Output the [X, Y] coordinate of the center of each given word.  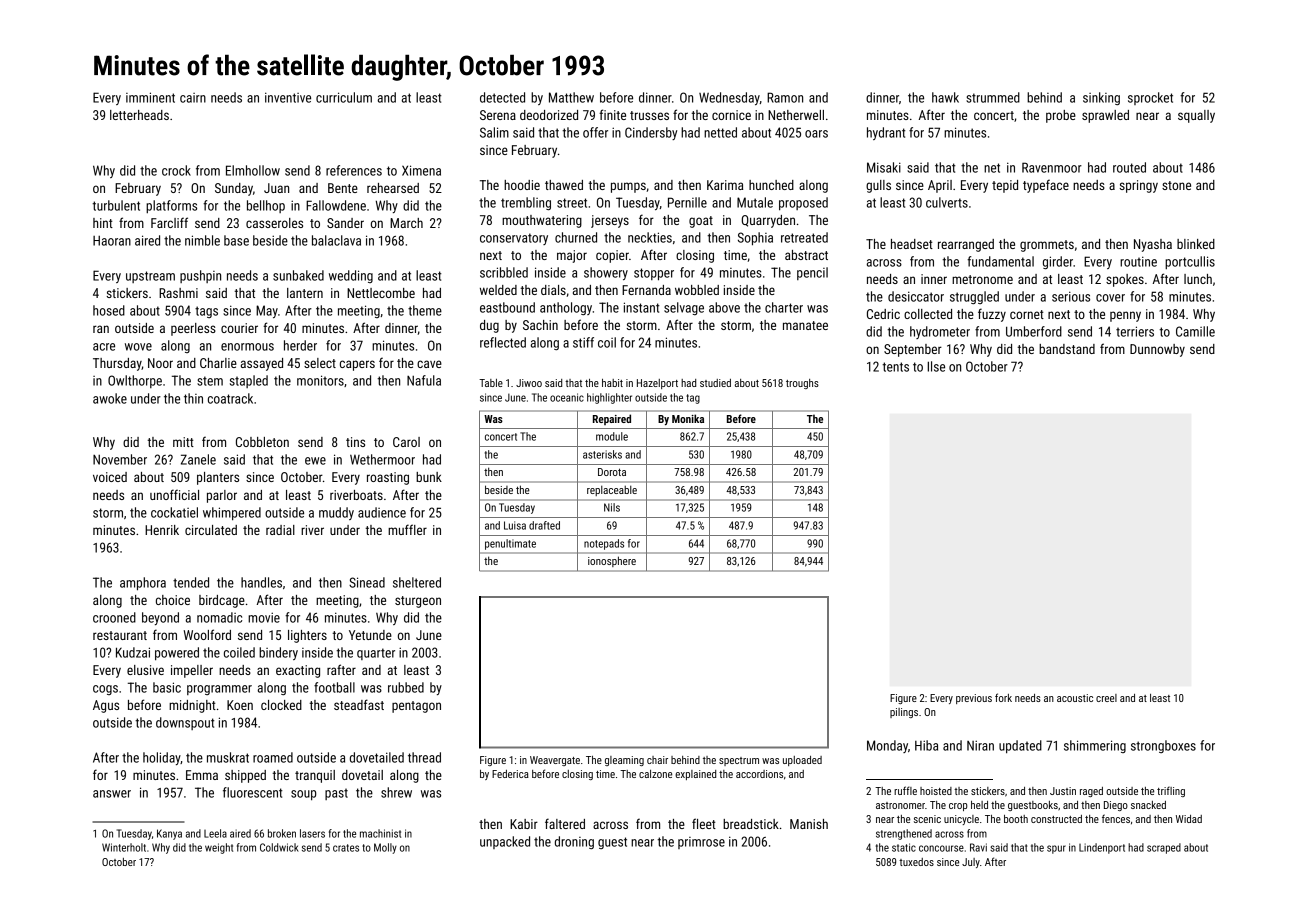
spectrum [739, 761]
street [572, 203]
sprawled [1105, 116]
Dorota [612, 472]
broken [282, 833]
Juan [276, 188]
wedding [351, 276]
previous [974, 699]
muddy [336, 513]
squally [1196, 116]
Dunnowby [1157, 350]
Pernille [687, 202]
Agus [106, 706]
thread [424, 757]
